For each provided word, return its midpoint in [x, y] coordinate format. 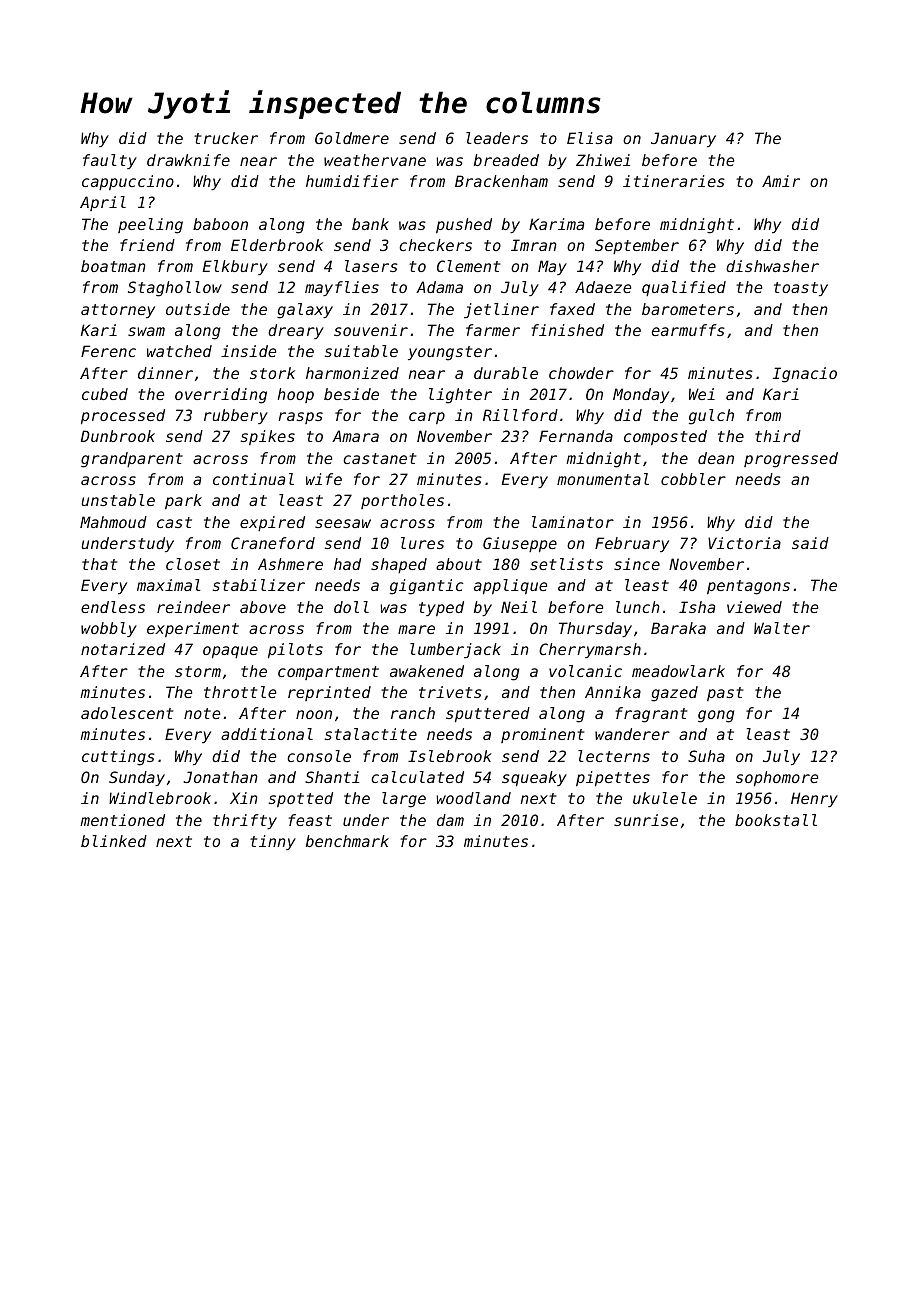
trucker [226, 138]
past [725, 694]
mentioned [122, 820]
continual [253, 479]
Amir [781, 181]
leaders [497, 138]
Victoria [744, 543]
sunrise [646, 820]
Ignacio [805, 375]
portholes [402, 501]
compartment [328, 673]
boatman [113, 266]
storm [198, 671]
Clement [468, 266]
